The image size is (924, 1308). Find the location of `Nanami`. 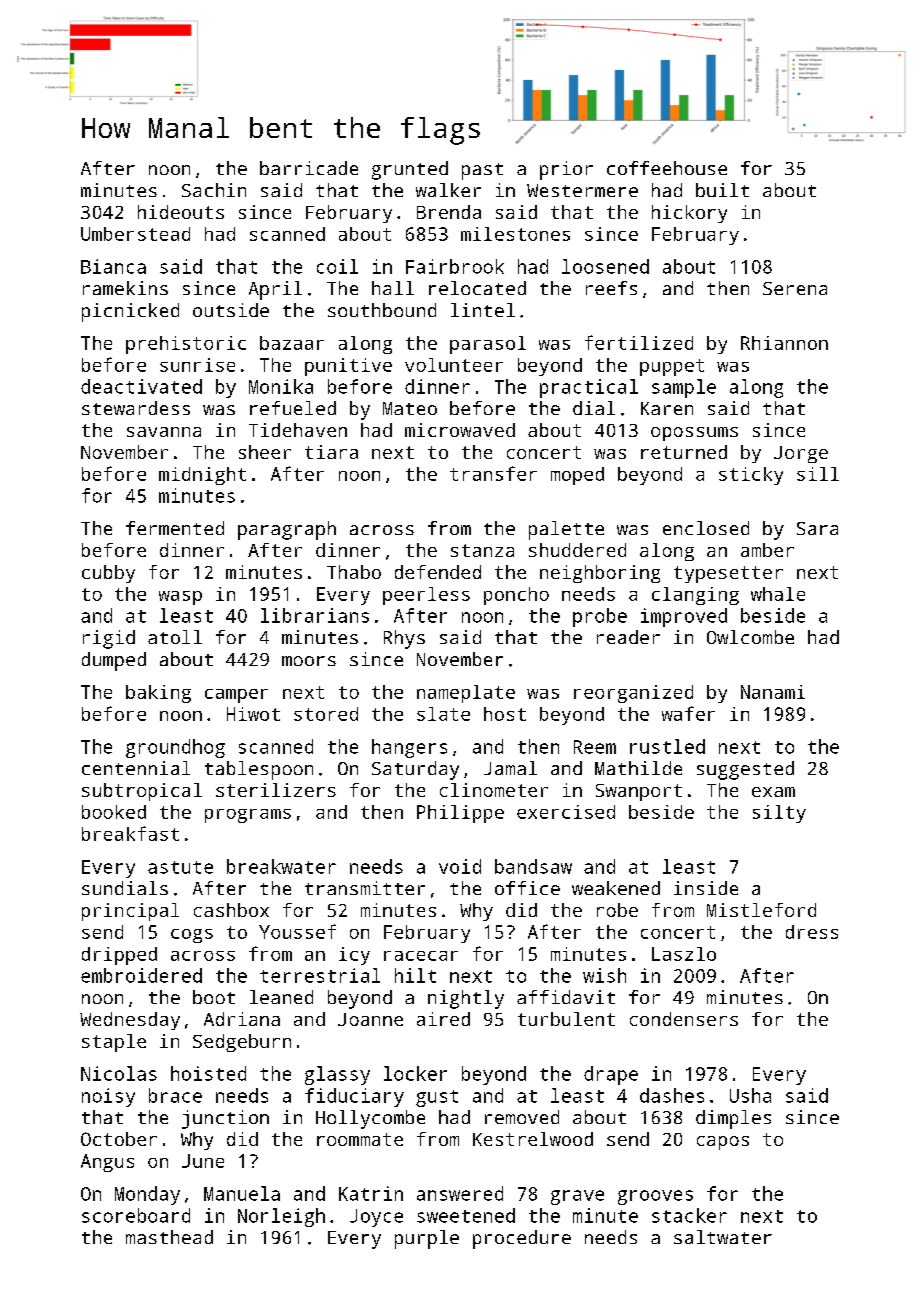

Nanami is located at coordinates (773, 692).
